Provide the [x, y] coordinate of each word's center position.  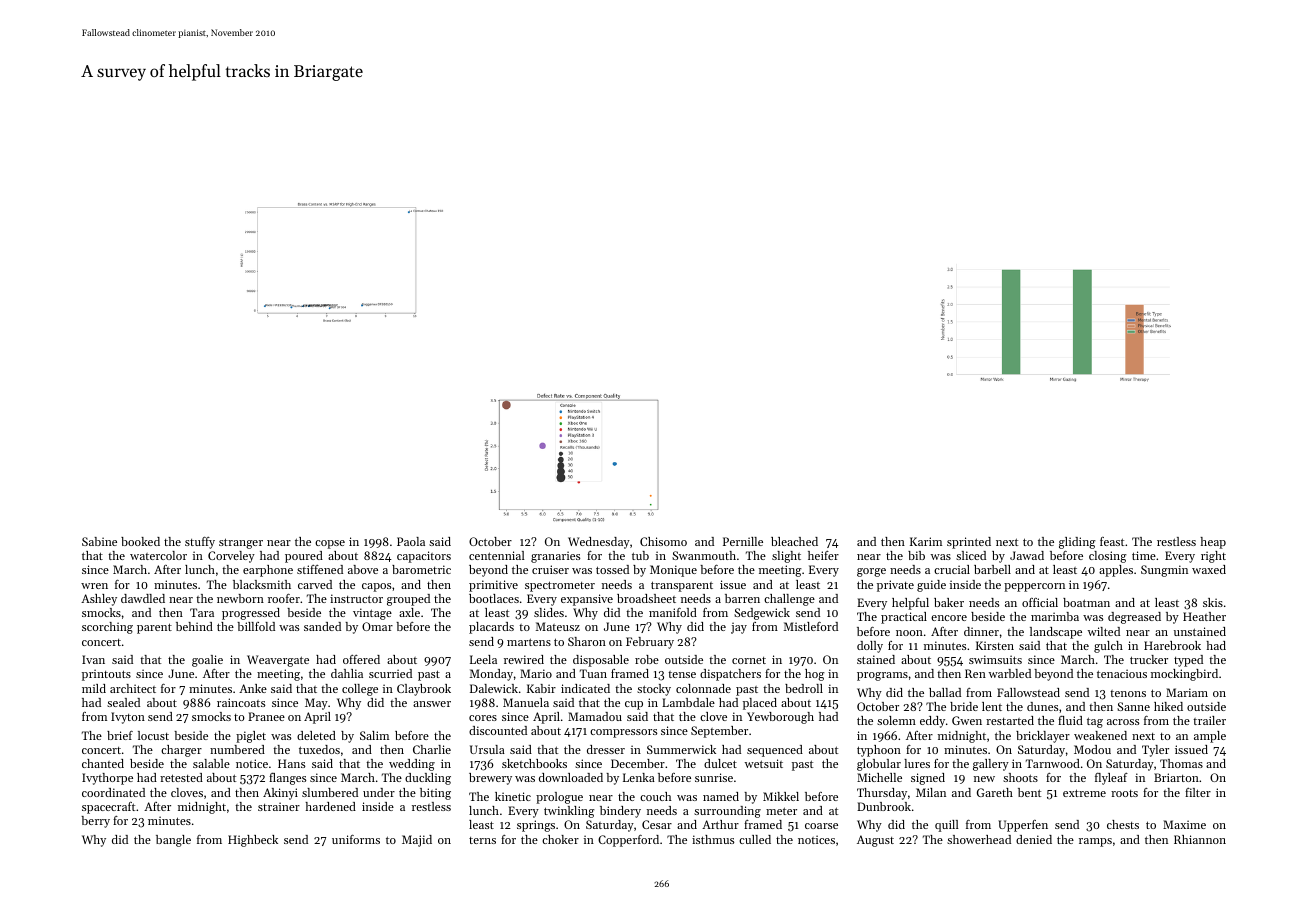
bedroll [804, 688]
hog [815, 675]
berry [95, 822]
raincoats [241, 702]
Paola [411, 541]
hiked [1168, 706]
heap [1213, 543]
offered [361, 659]
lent [992, 706]
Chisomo [663, 541]
